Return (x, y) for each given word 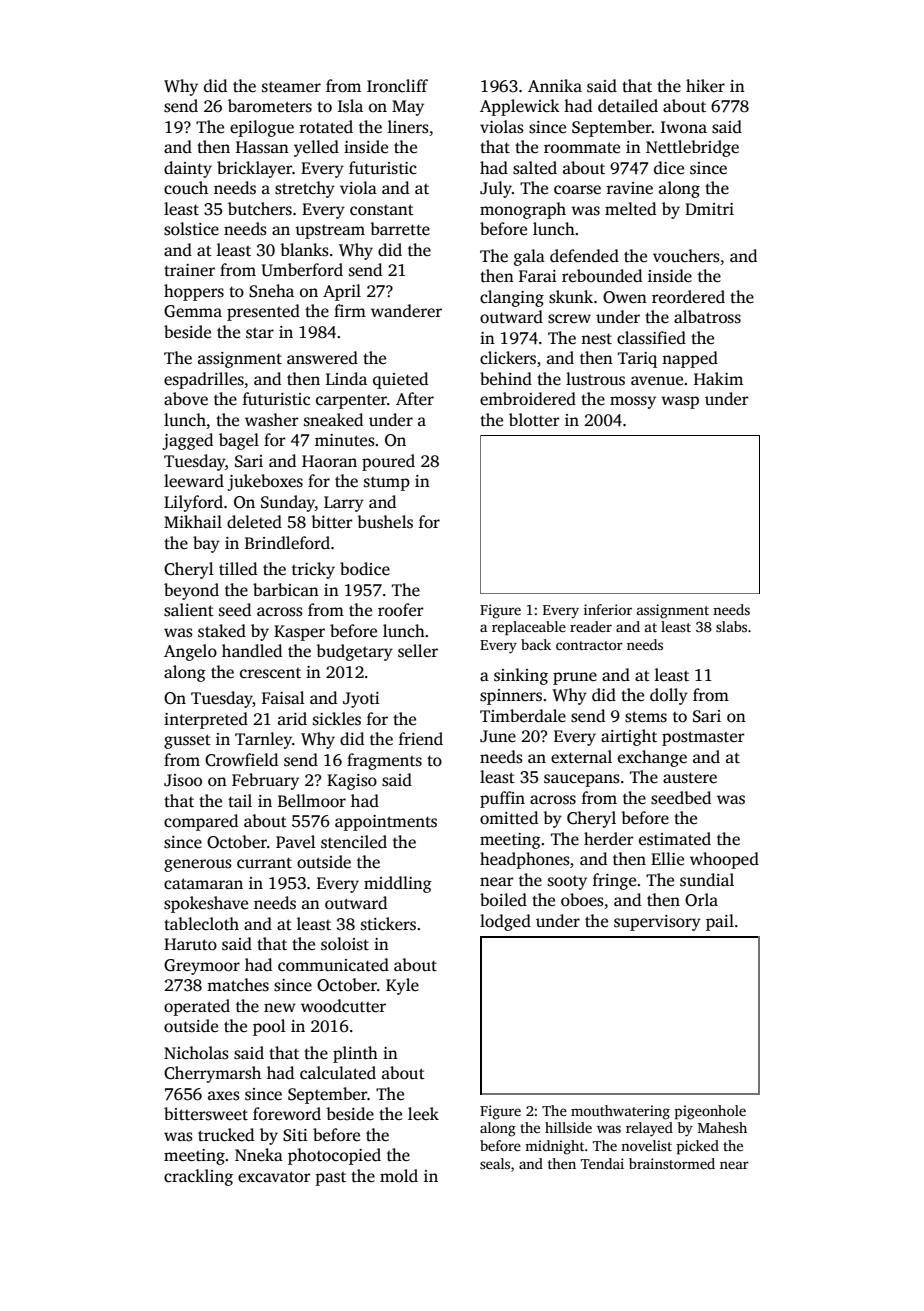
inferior (608, 609)
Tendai (602, 1163)
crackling (198, 1177)
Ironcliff (397, 86)
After (415, 399)
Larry (344, 504)
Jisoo (183, 780)
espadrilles (204, 380)
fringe (614, 881)
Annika (555, 85)
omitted (509, 818)
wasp (680, 402)
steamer (291, 87)
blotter (534, 419)
